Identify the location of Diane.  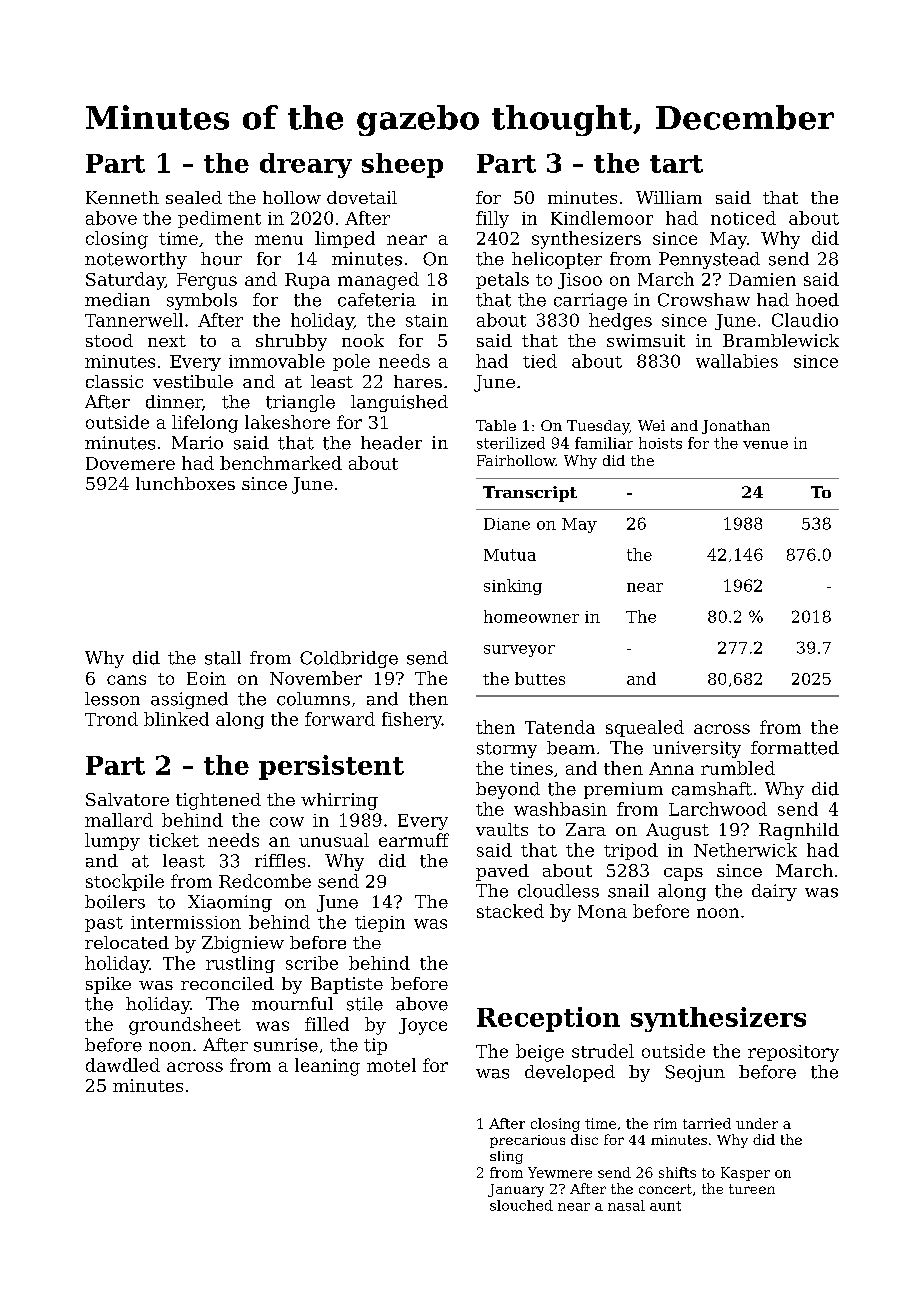
(507, 524).
